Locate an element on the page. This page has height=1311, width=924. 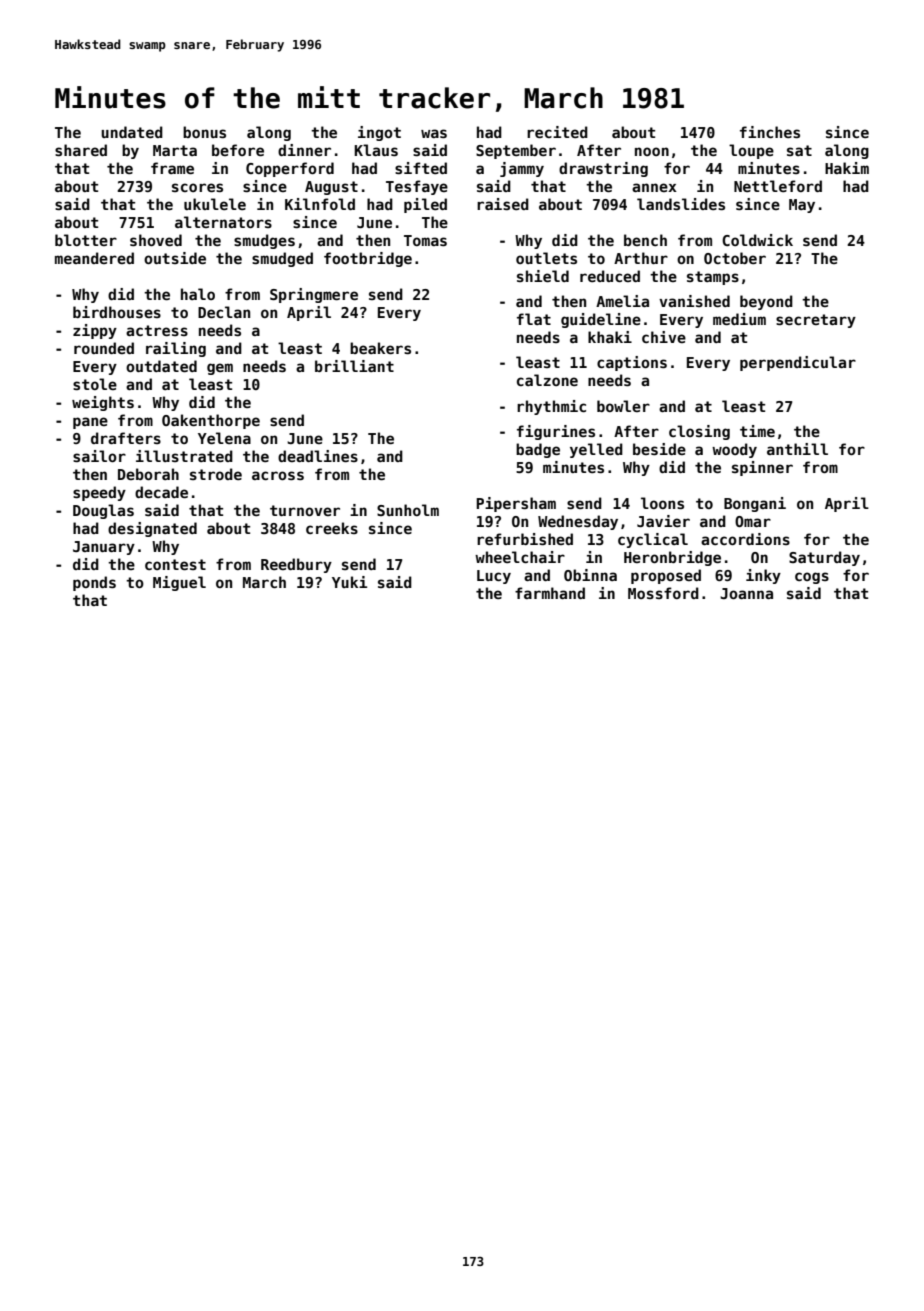
Oakenthorpe is located at coordinates (211, 421).
